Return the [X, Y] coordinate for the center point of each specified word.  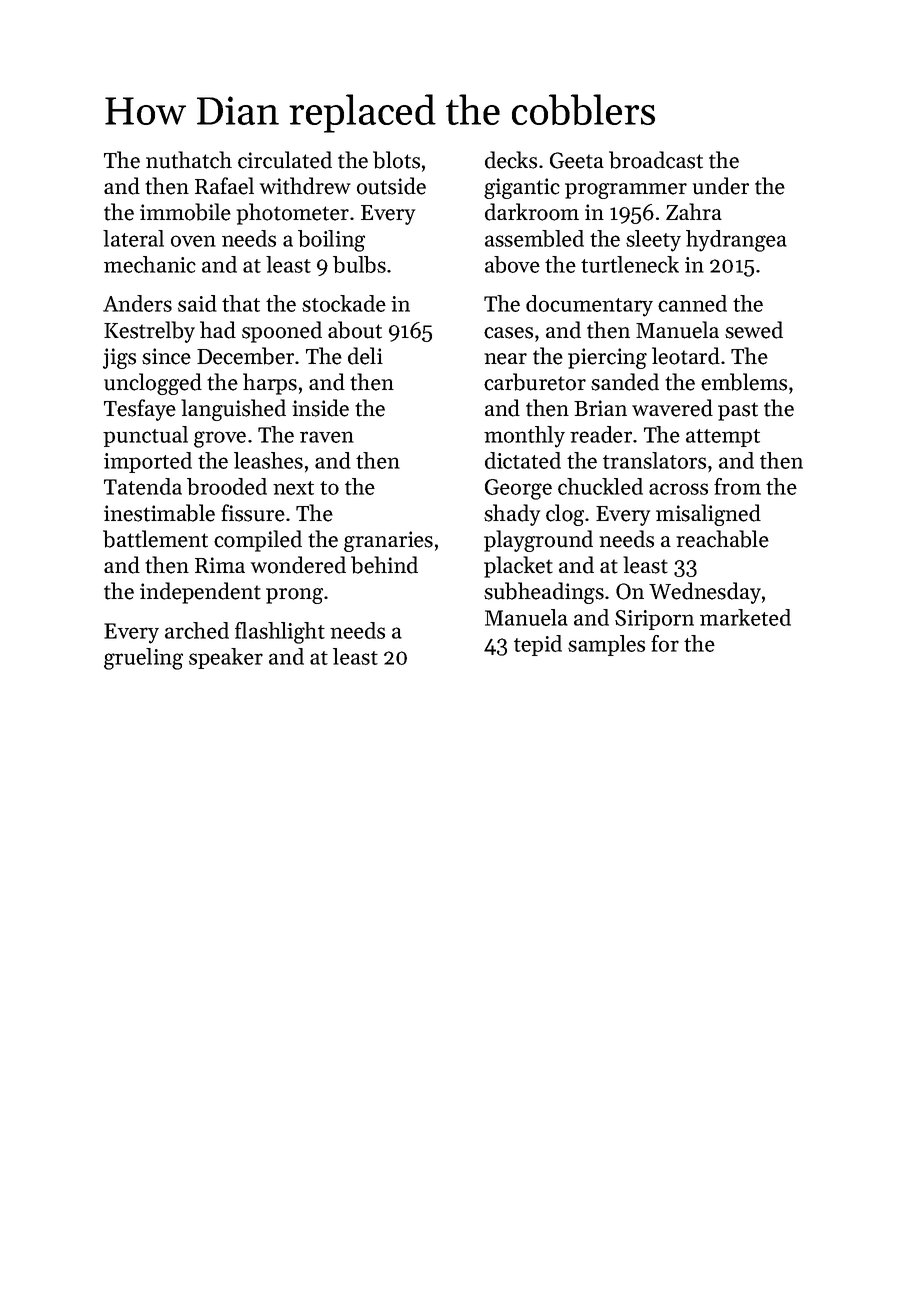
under [721, 186]
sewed [754, 330]
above [512, 264]
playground [538, 541]
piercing [607, 358]
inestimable [159, 513]
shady [512, 515]
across [678, 489]
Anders [137, 303]
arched [197, 630]
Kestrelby [149, 332]
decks [511, 160]
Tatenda [143, 486]
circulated [285, 160]
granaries [388, 541]
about [355, 330]
